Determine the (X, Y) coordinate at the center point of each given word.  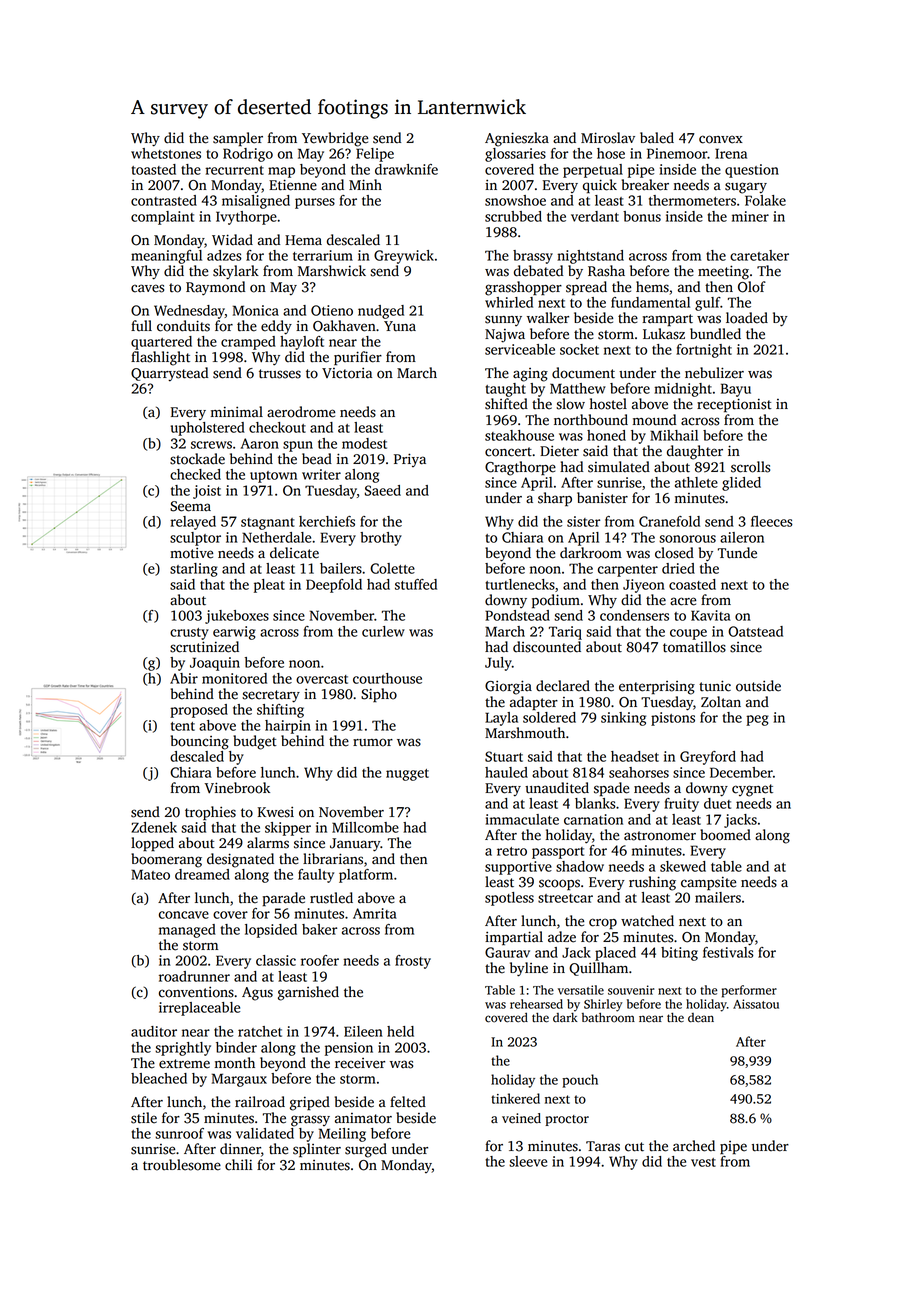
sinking (623, 719)
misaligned (256, 202)
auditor (154, 1031)
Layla (501, 719)
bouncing (200, 742)
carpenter (628, 571)
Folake (765, 200)
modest (364, 443)
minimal (237, 411)
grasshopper (523, 288)
